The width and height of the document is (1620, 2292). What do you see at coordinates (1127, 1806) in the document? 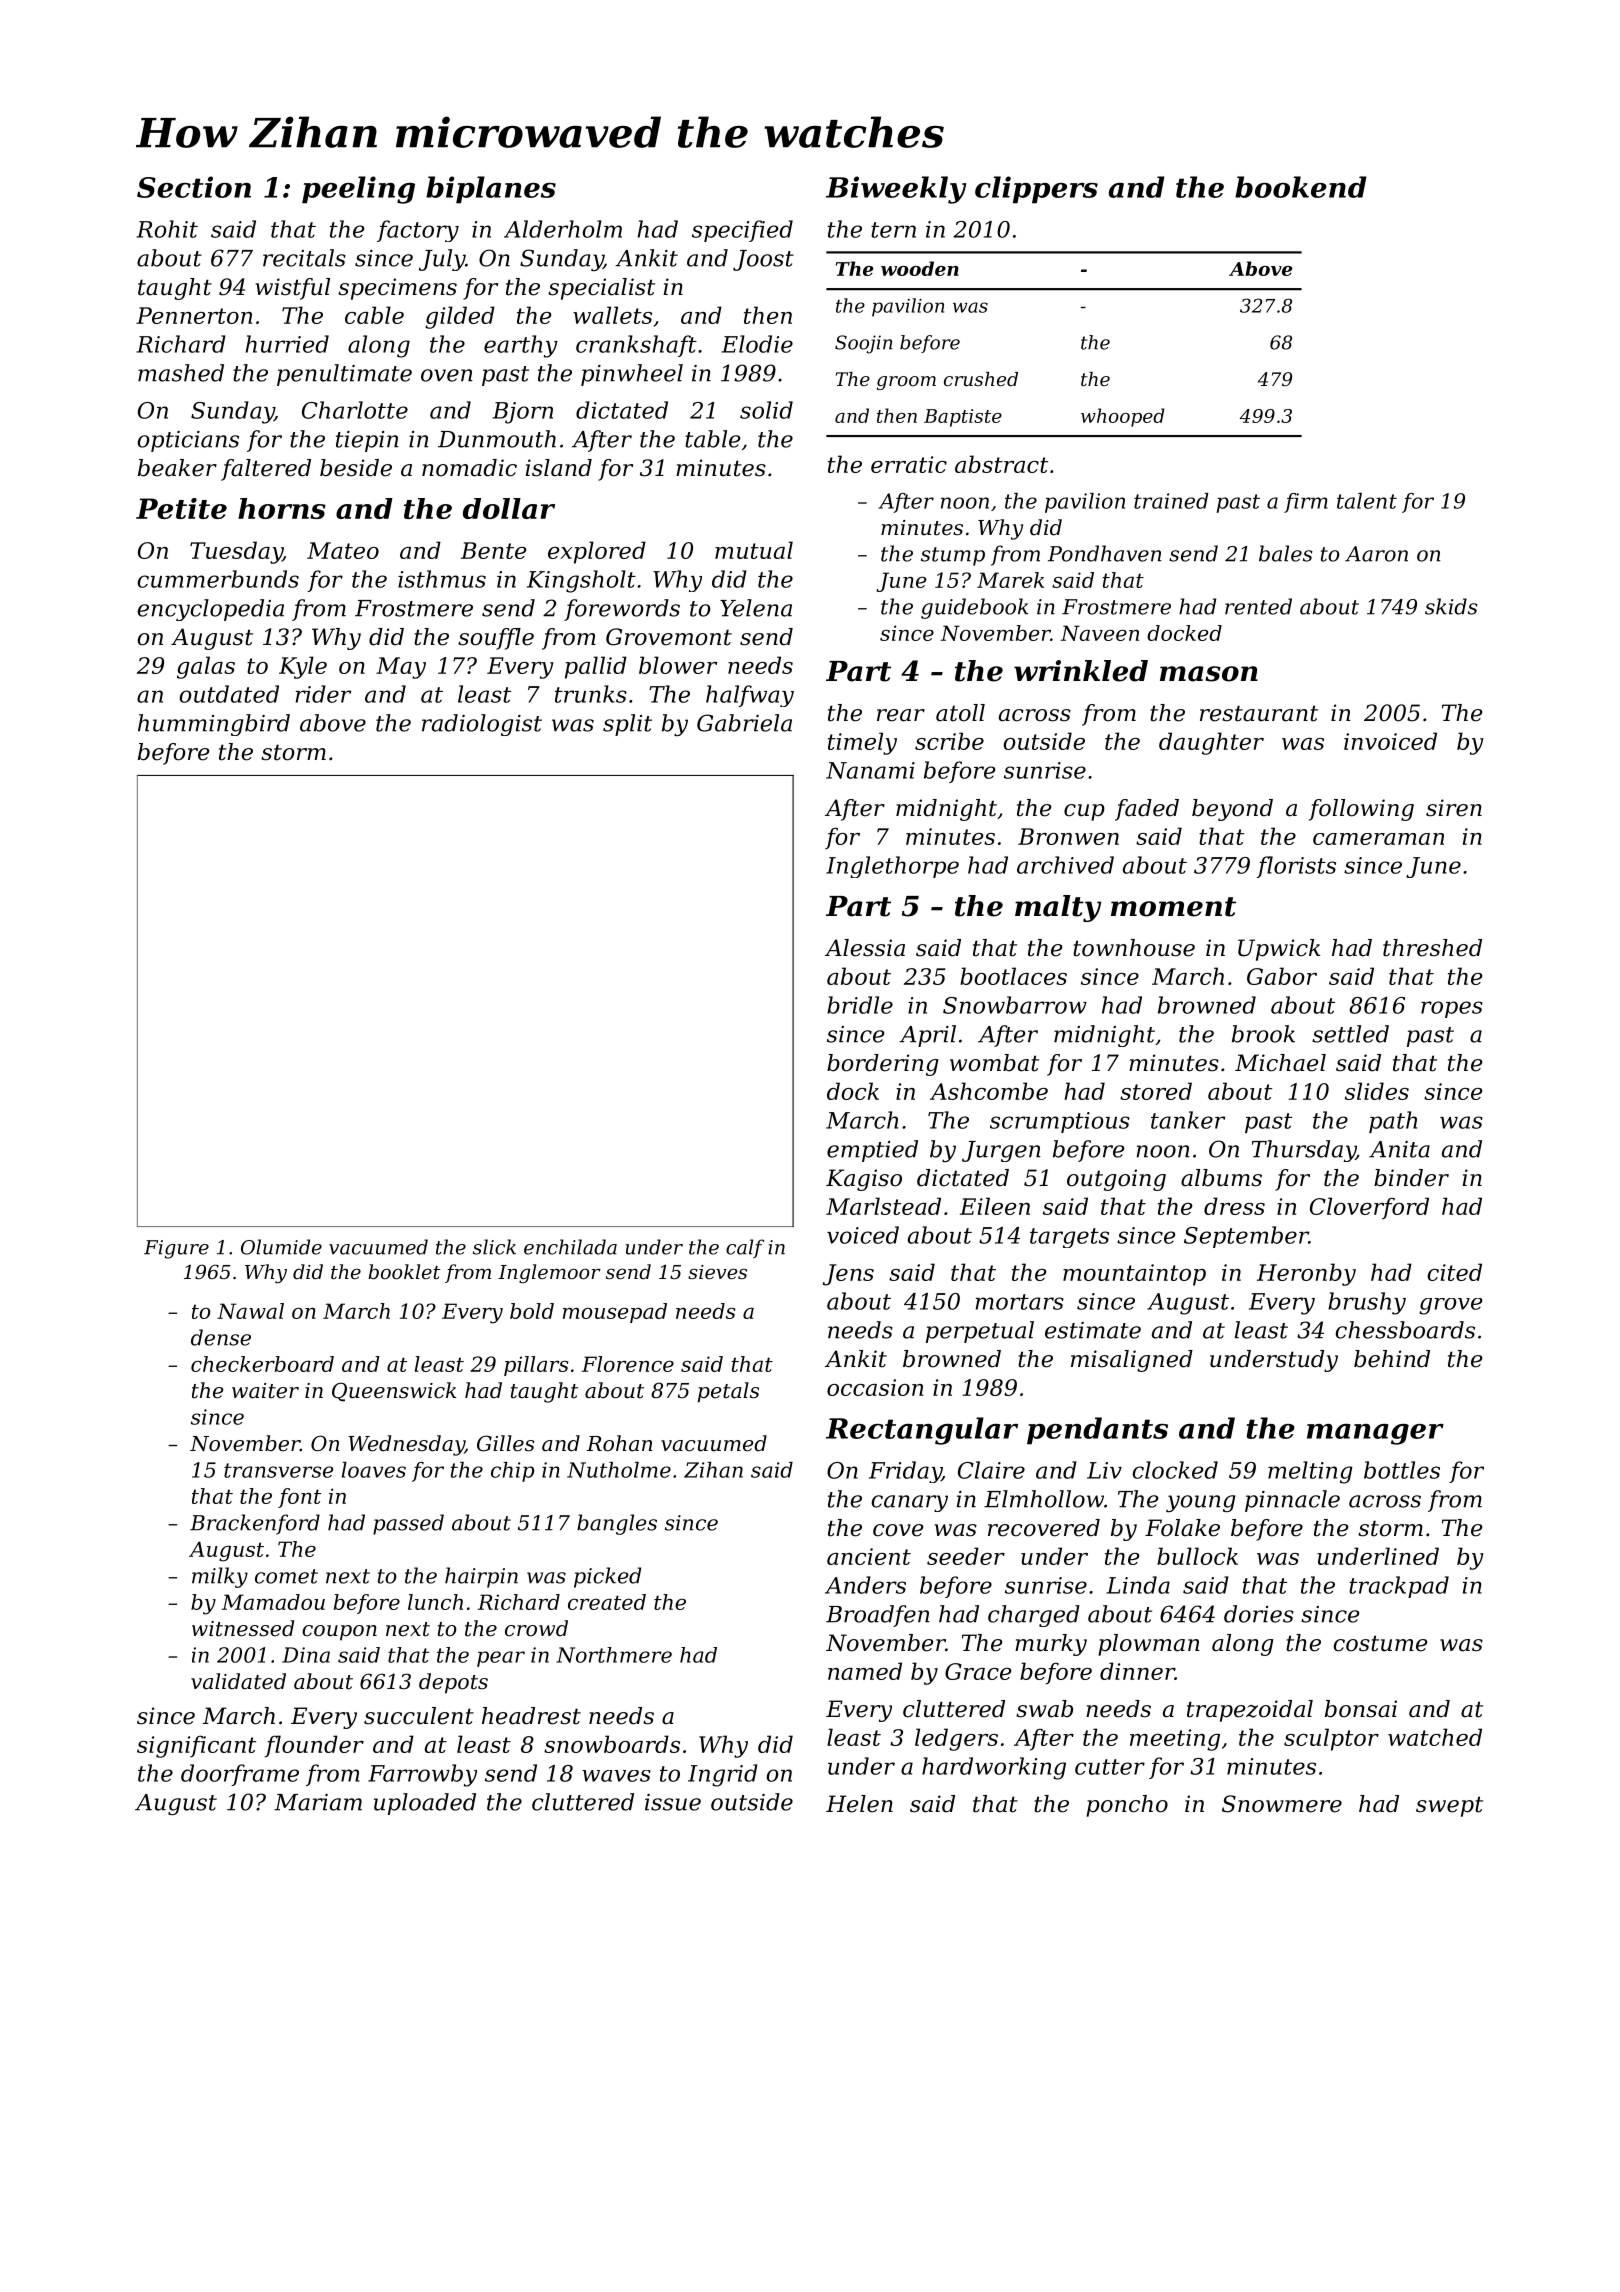
I see `poncho` at bounding box center [1127, 1806].
